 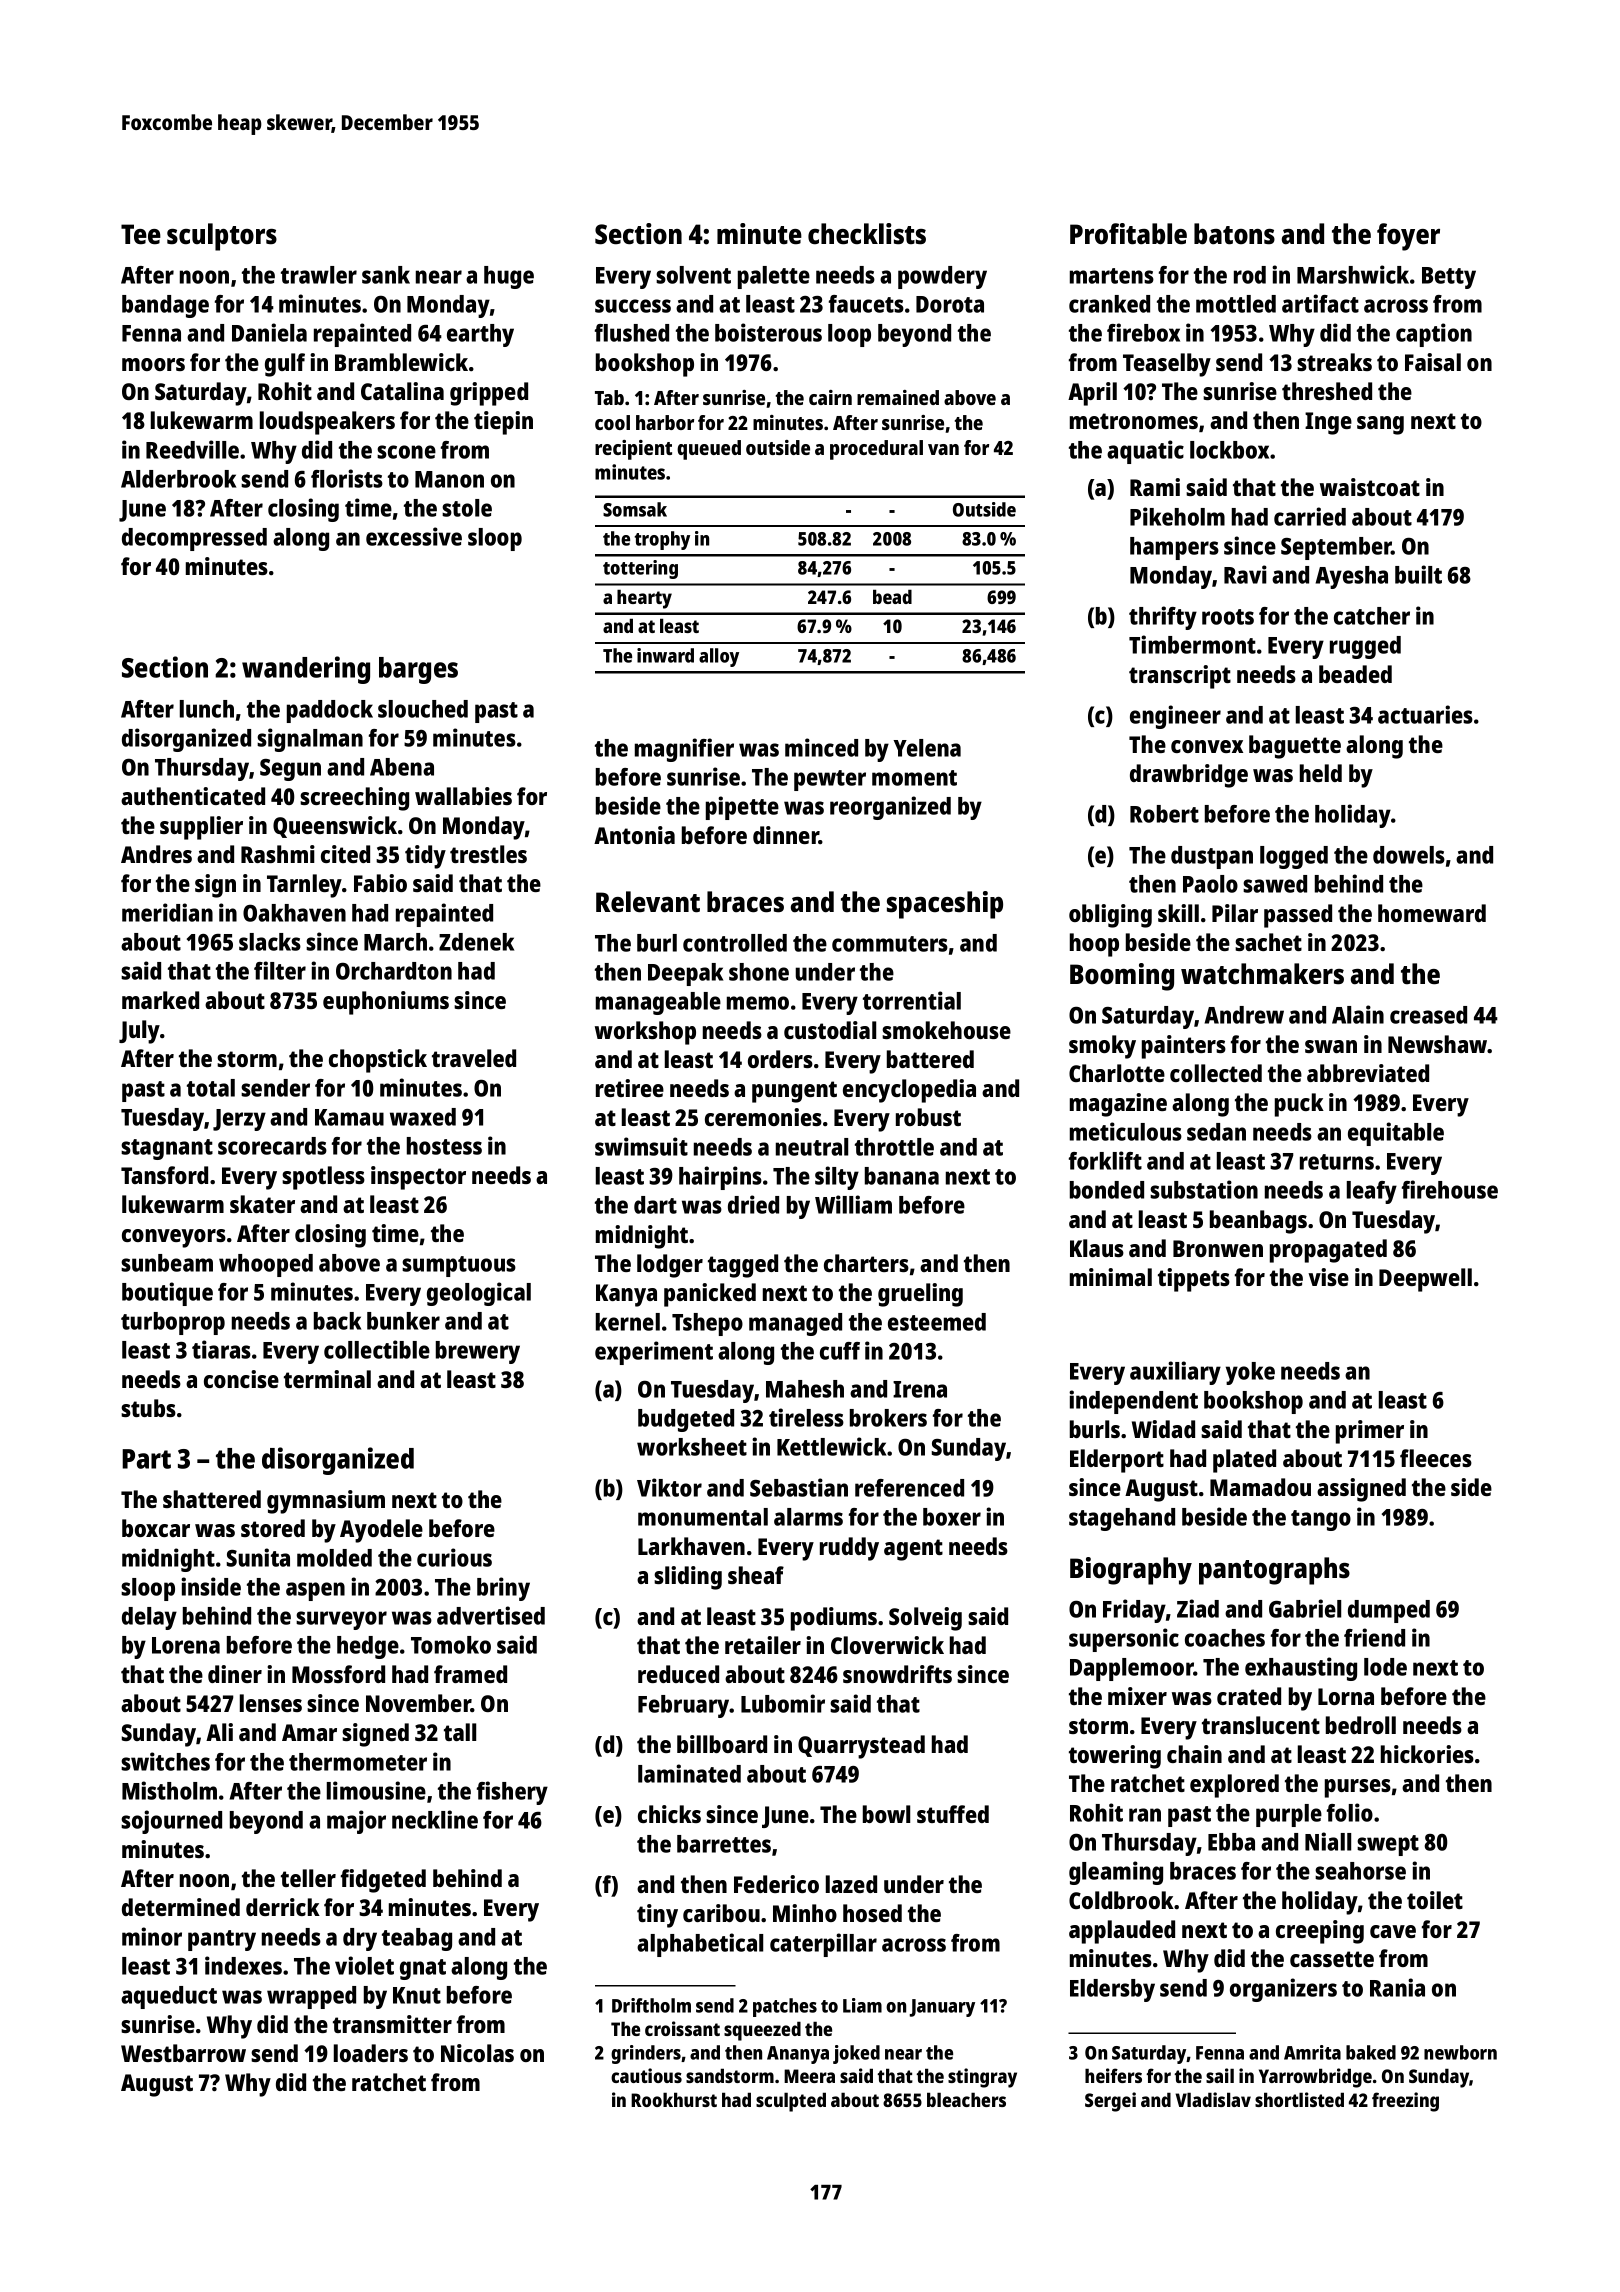 I want to click on Vladislav, so click(x=1213, y=2099).
